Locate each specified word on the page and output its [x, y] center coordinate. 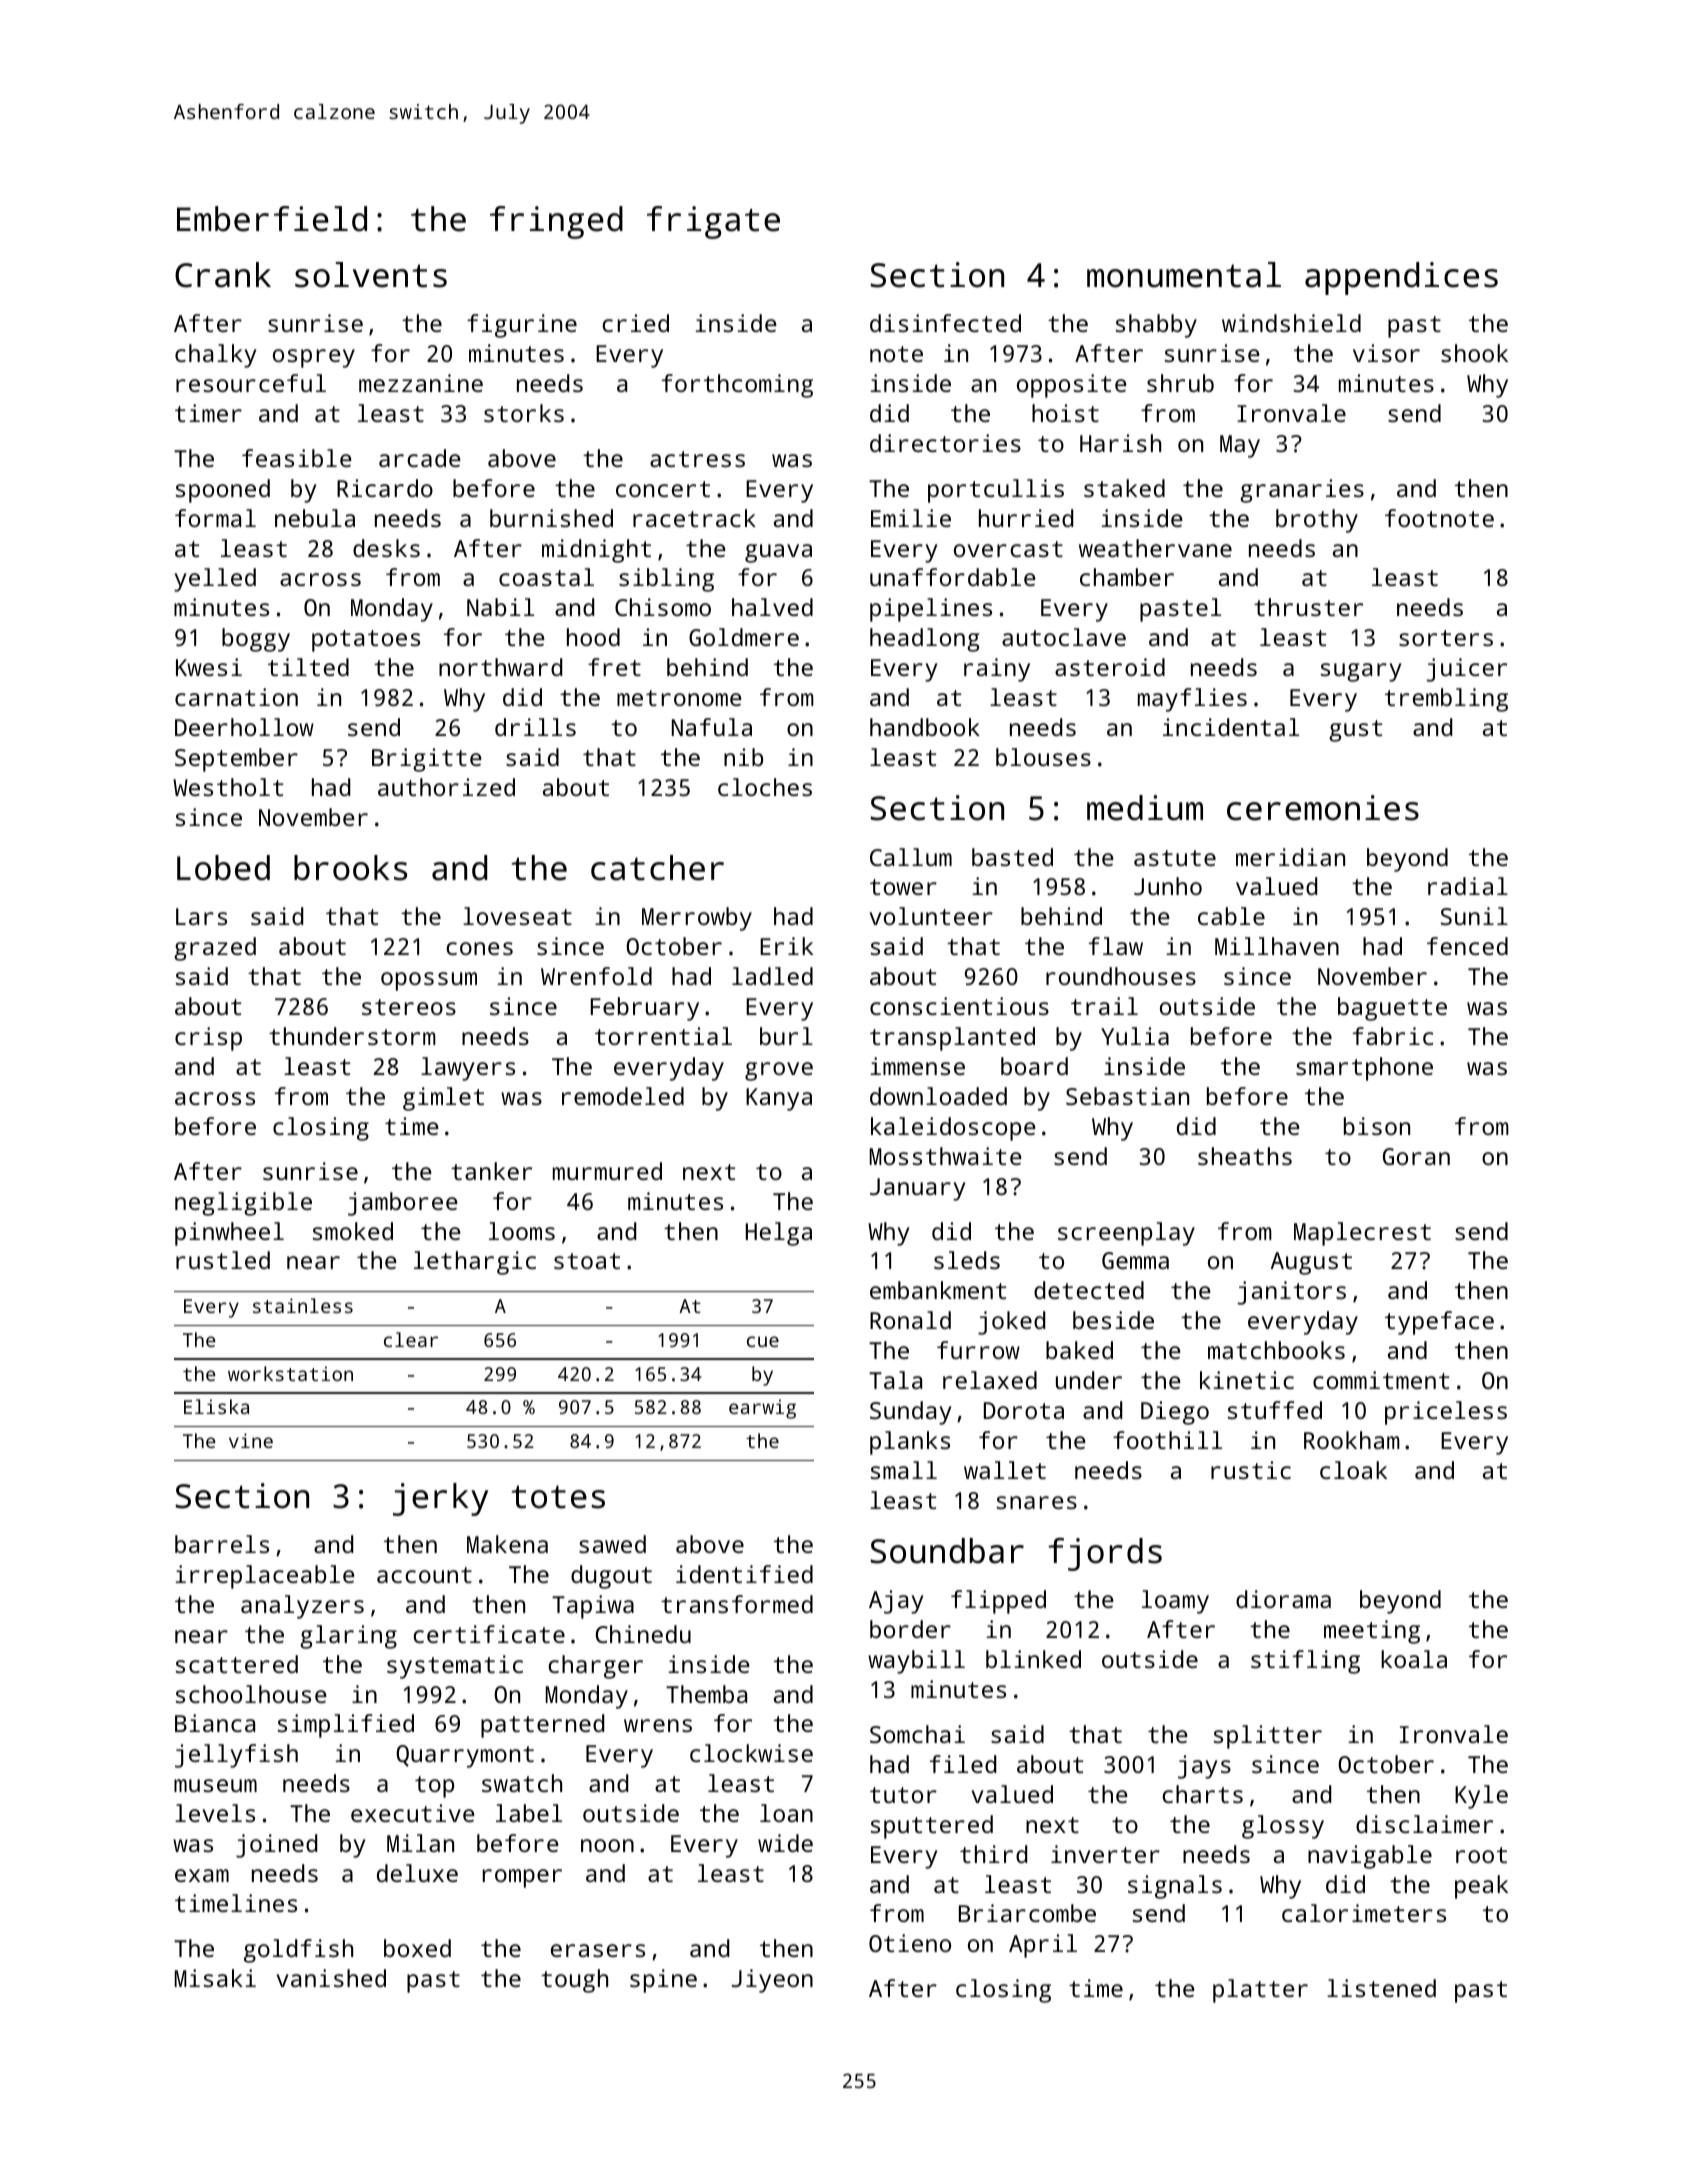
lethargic [475, 1263]
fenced [1467, 946]
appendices [1401, 278]
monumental [1184, 275]
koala [1414, 1659]
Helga [779, 1234]
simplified [346, 1726]
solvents [371, 275]
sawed [612, 1544]
